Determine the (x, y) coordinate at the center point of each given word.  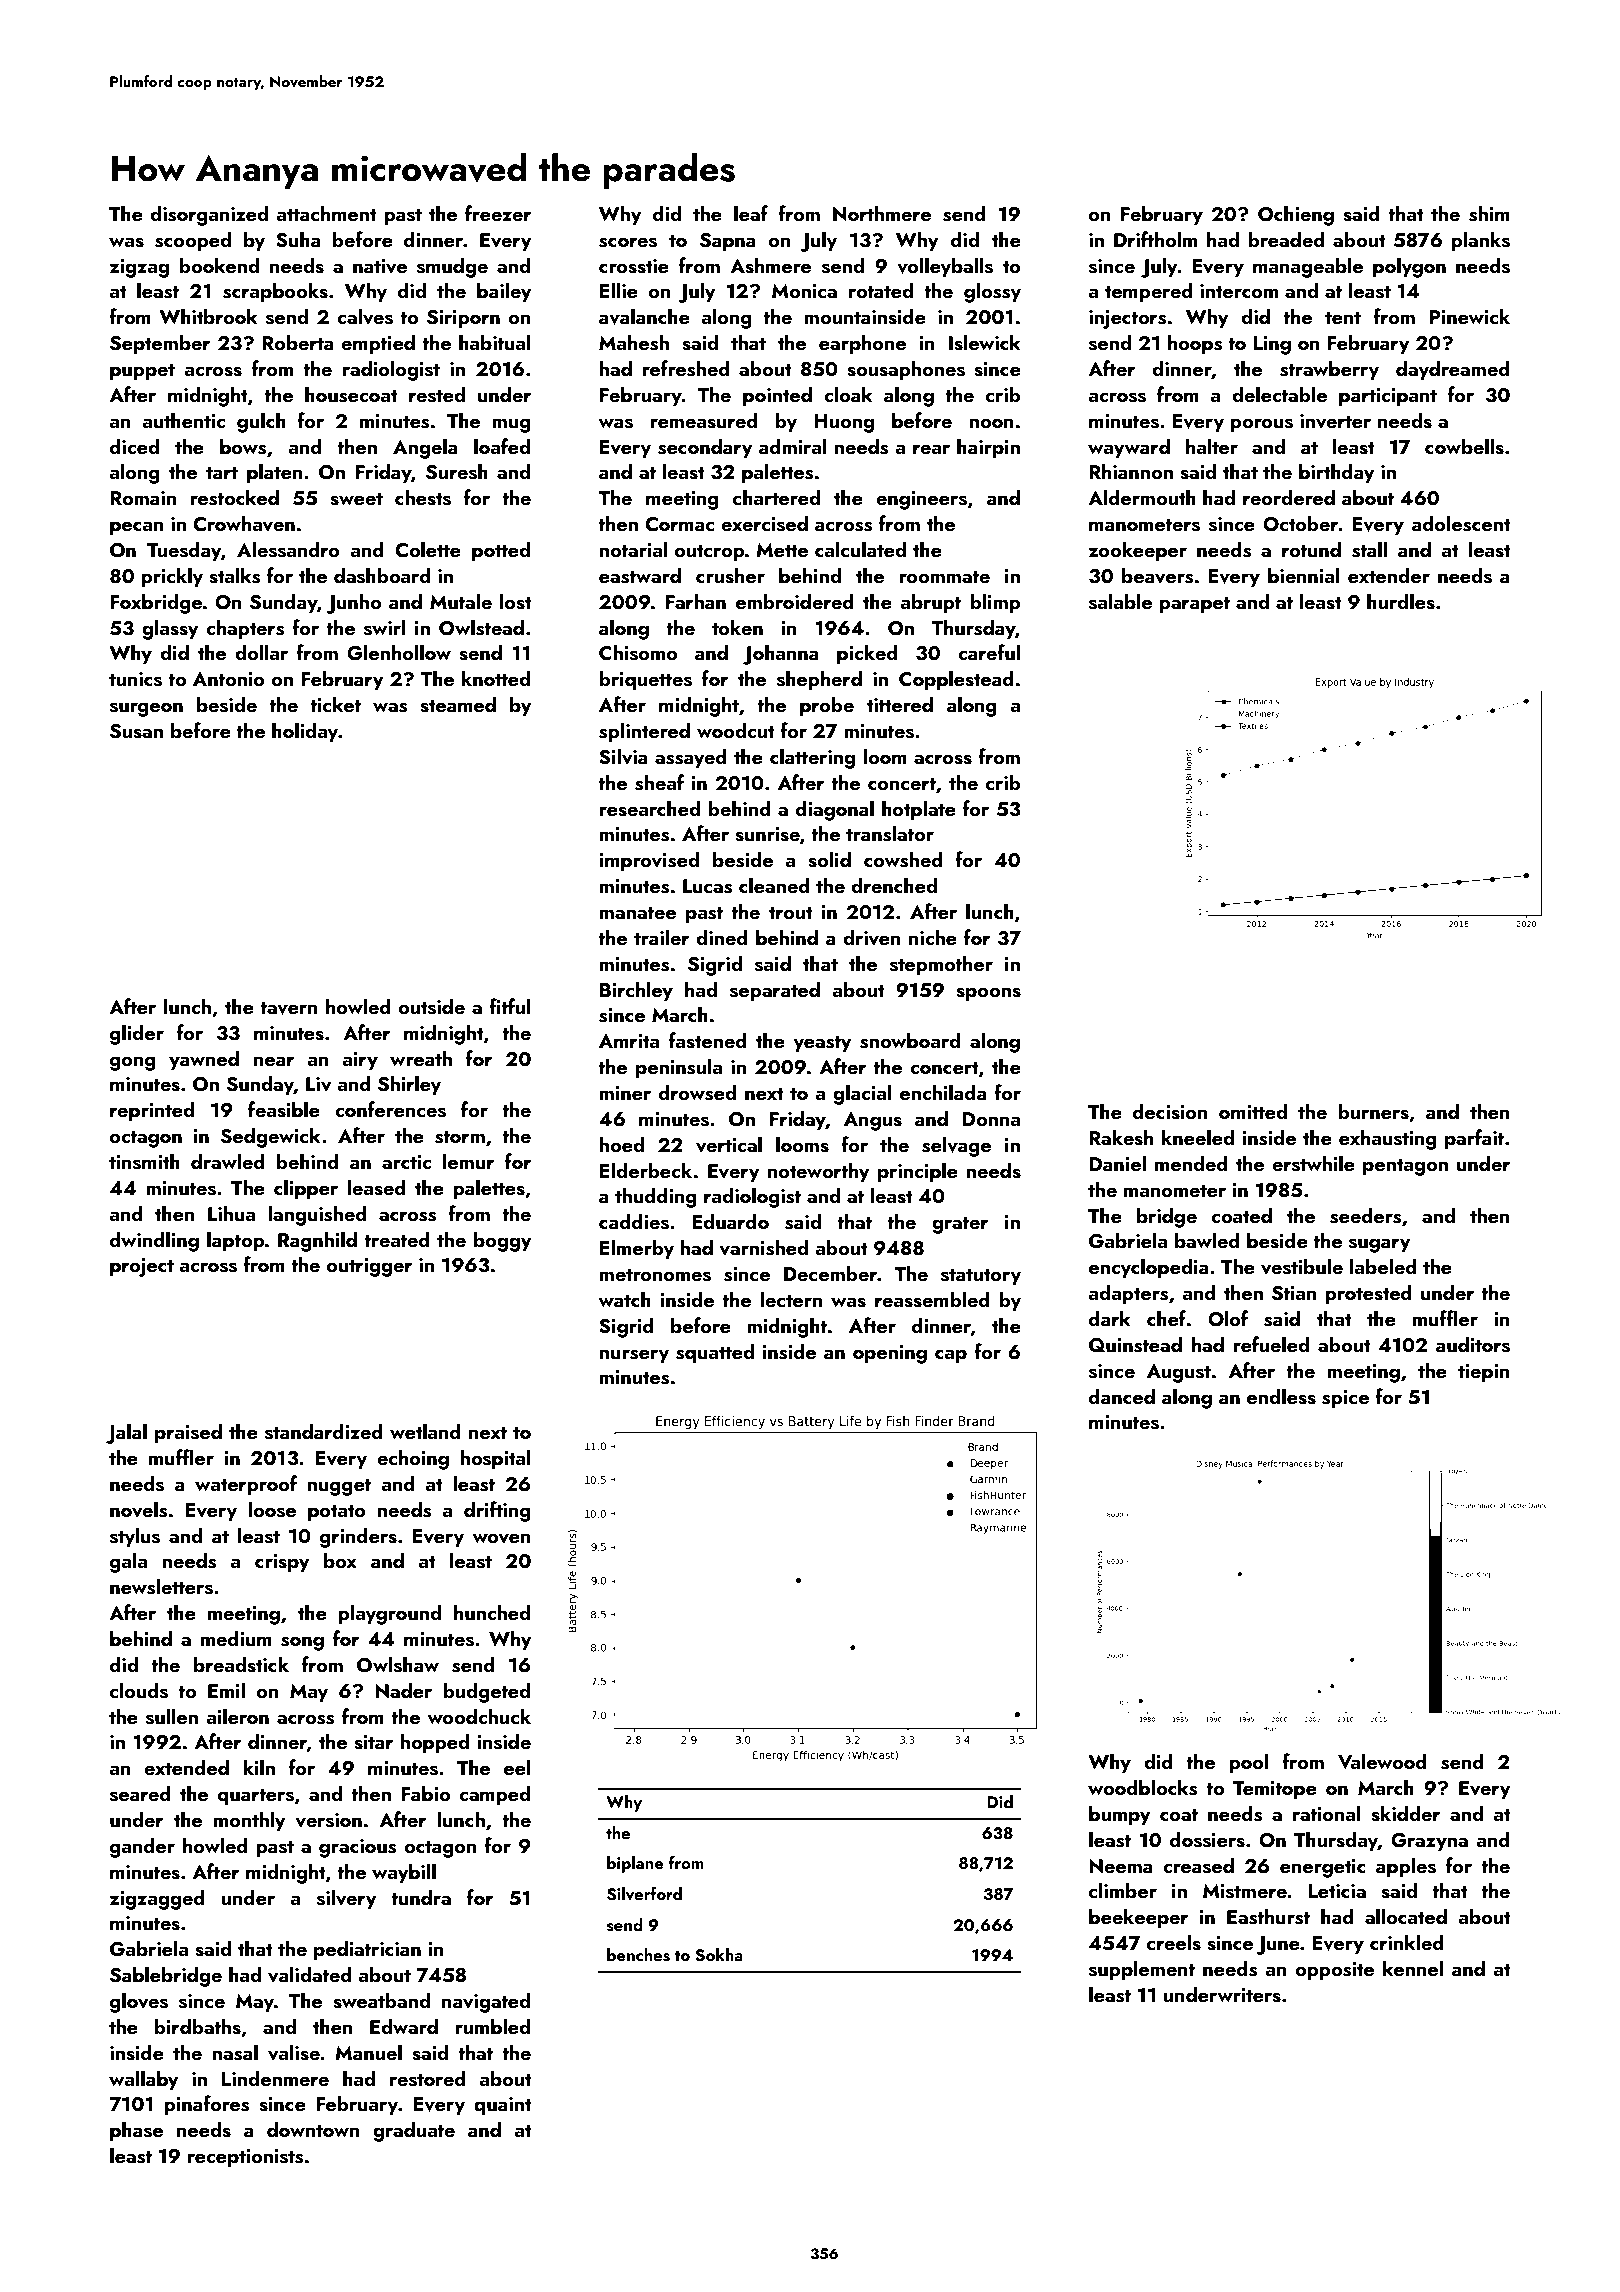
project (142, 1267)
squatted (715, 1353)
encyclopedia (1149, 1268)
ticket (335, 704)
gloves (139, 2002)
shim (1489, 213)
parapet (1194, 605)
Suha (298, 239)
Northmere (882, 213)
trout (791, 912)
